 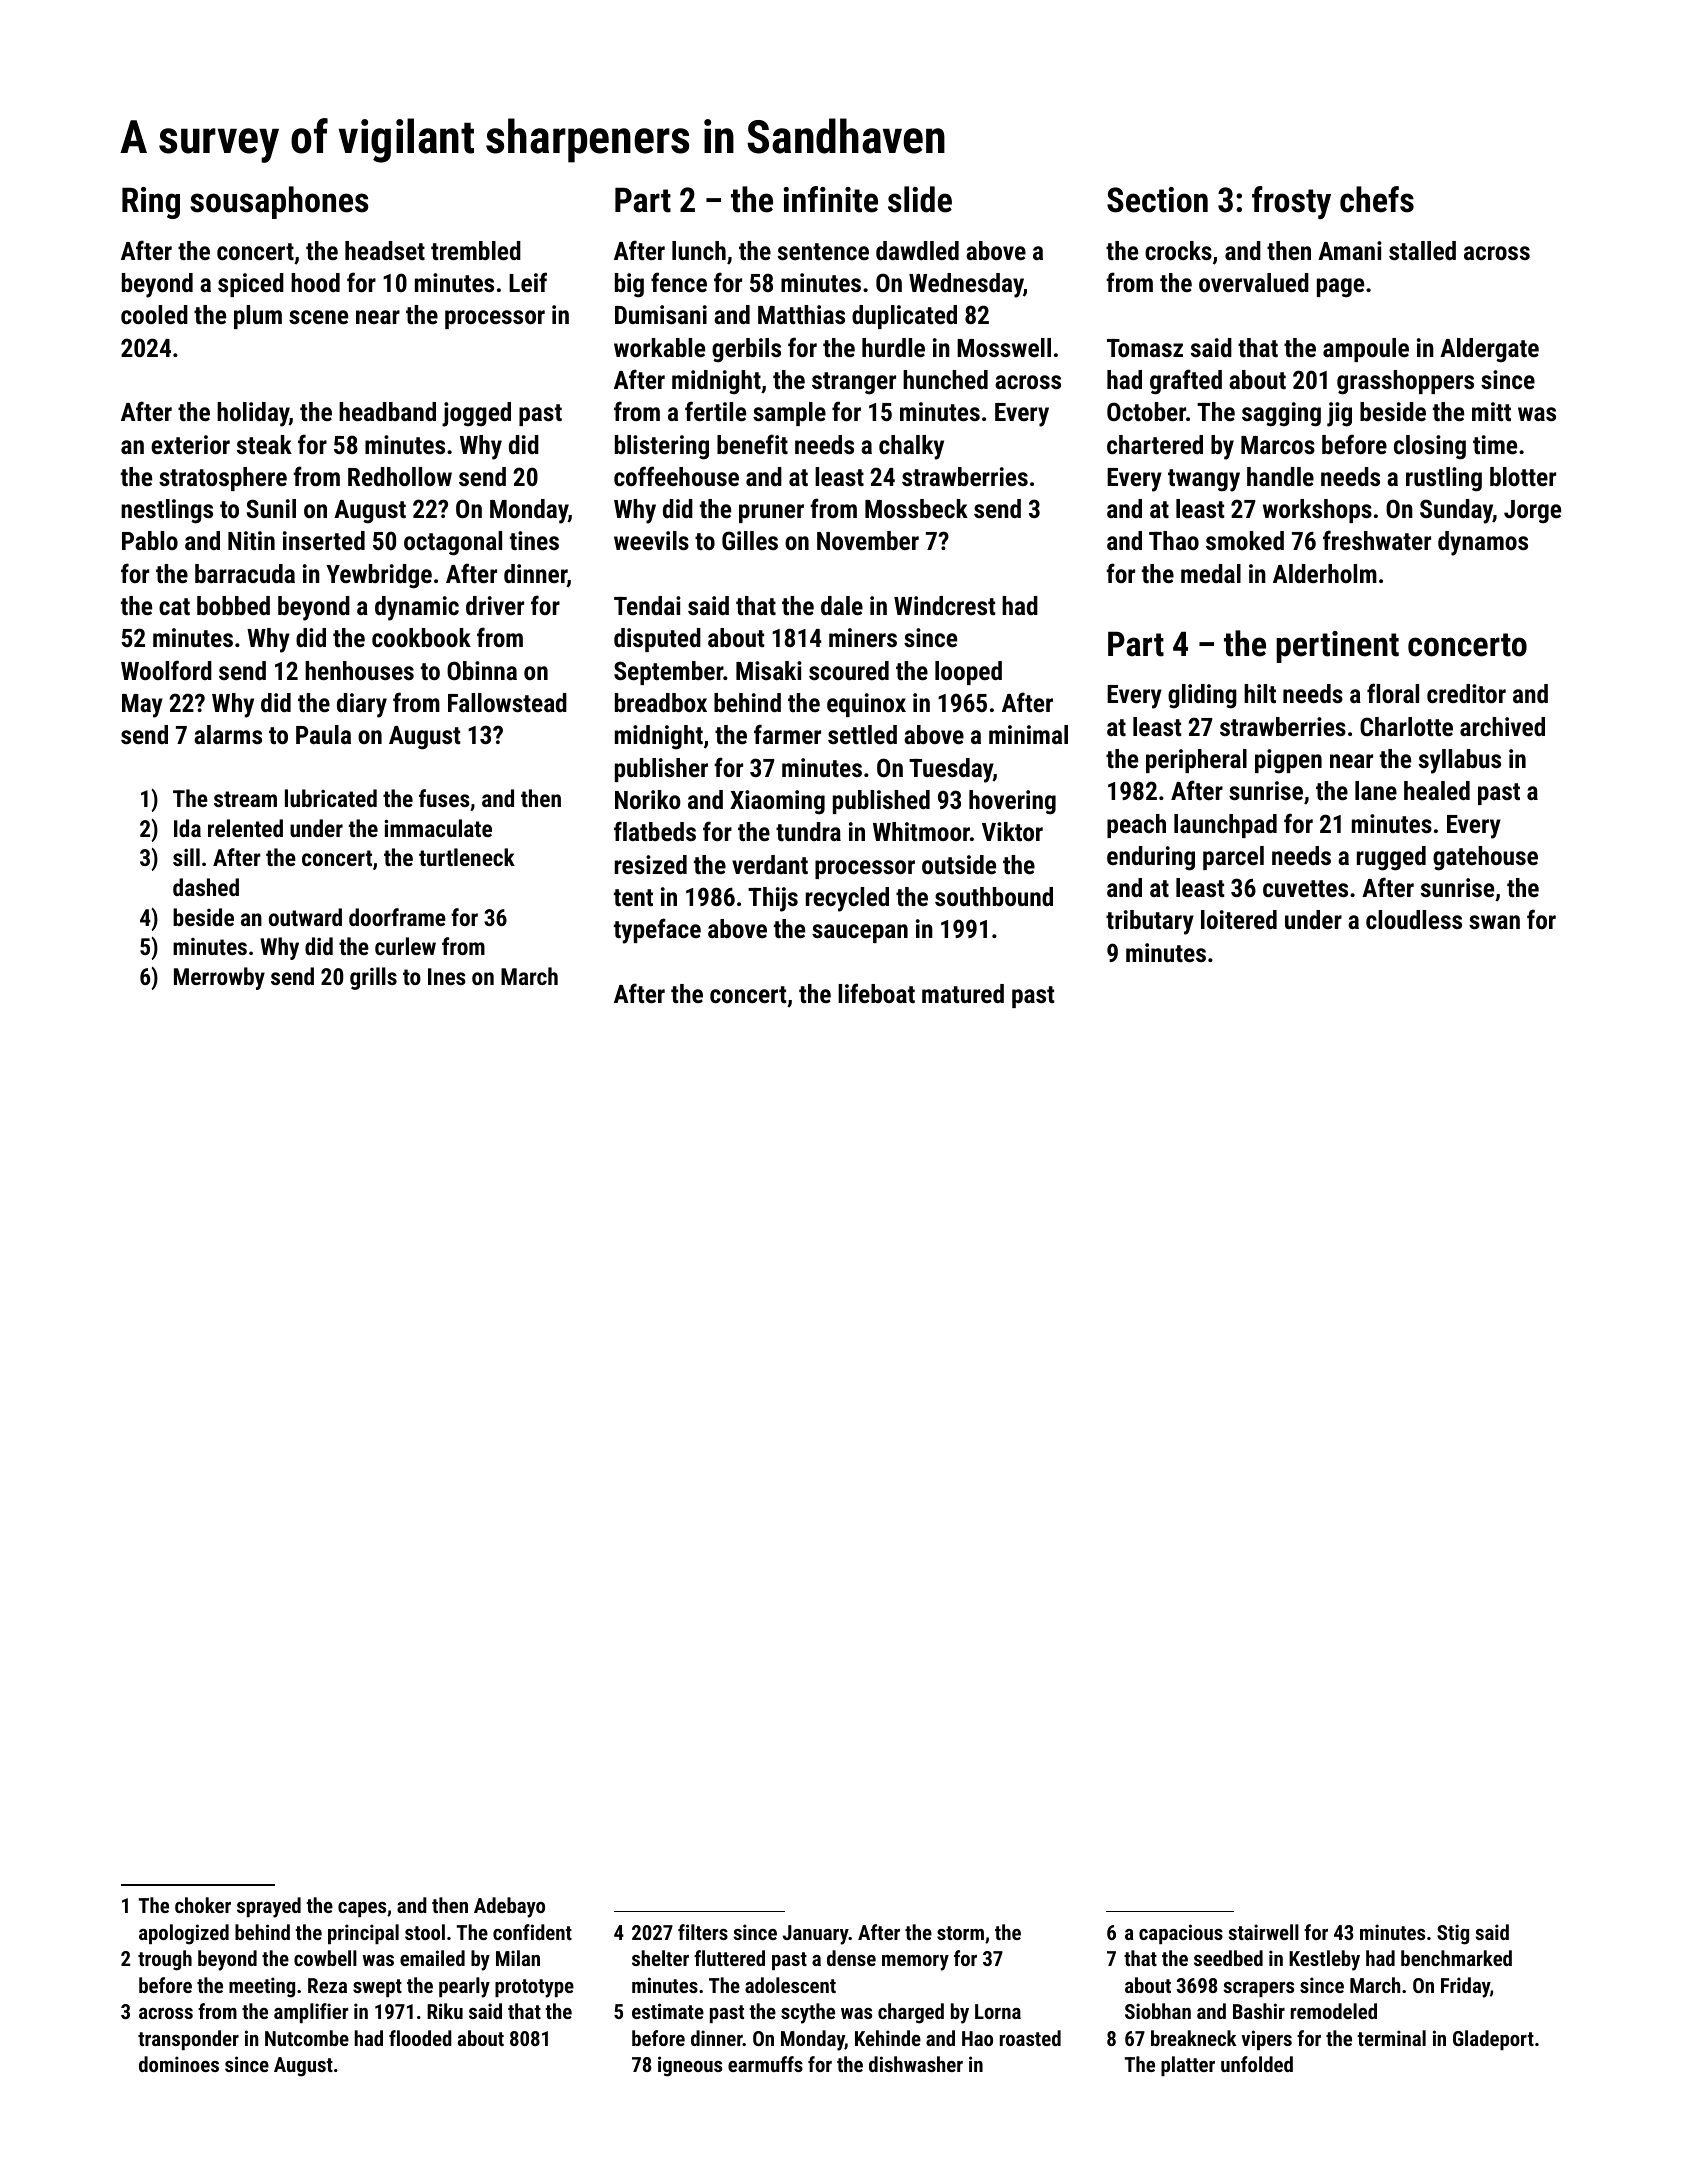 I want to click on cloudless, so click(x=1414, y=919).
